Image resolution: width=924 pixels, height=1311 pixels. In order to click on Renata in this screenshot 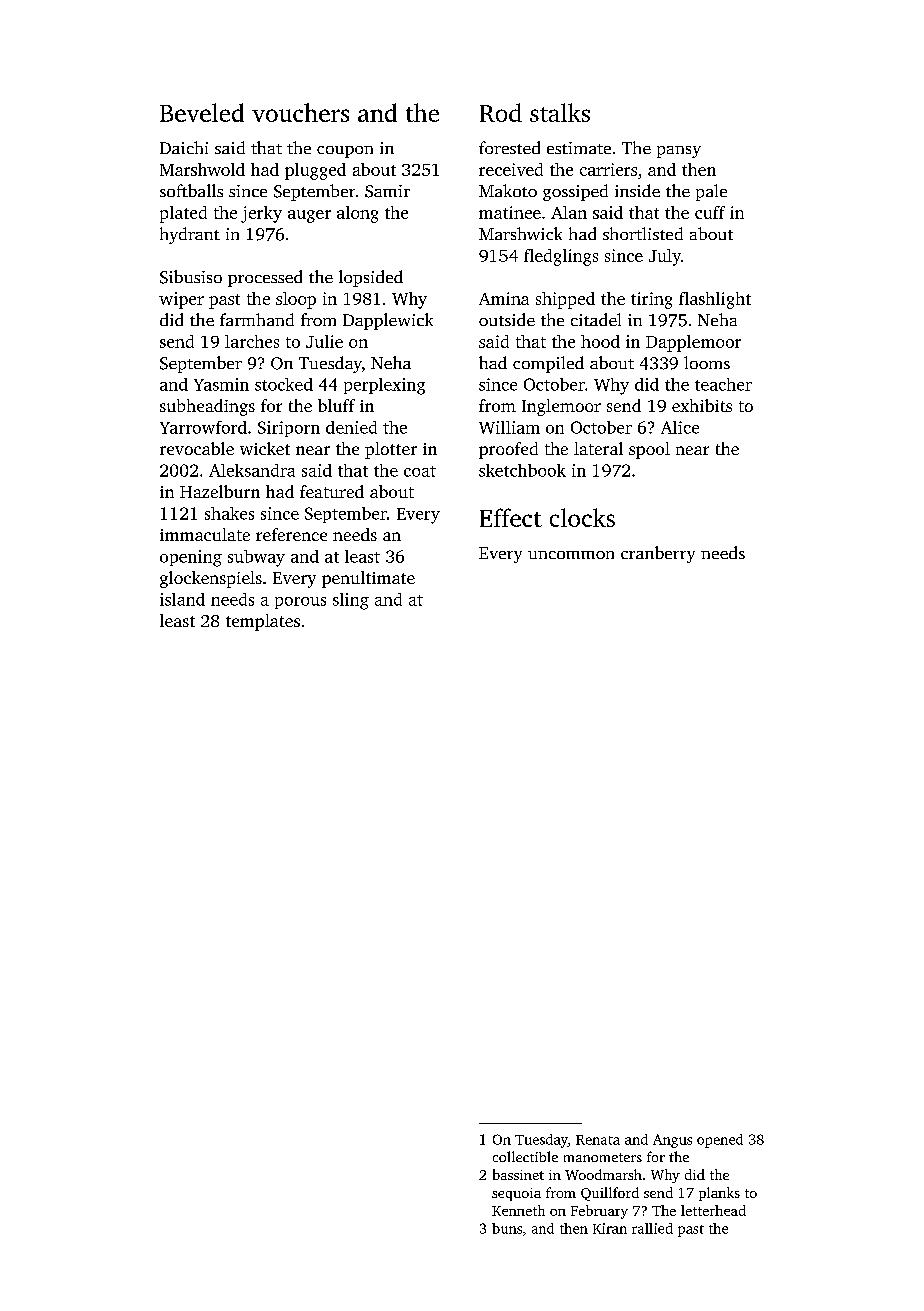, I will do `click(598, 1140)`.
